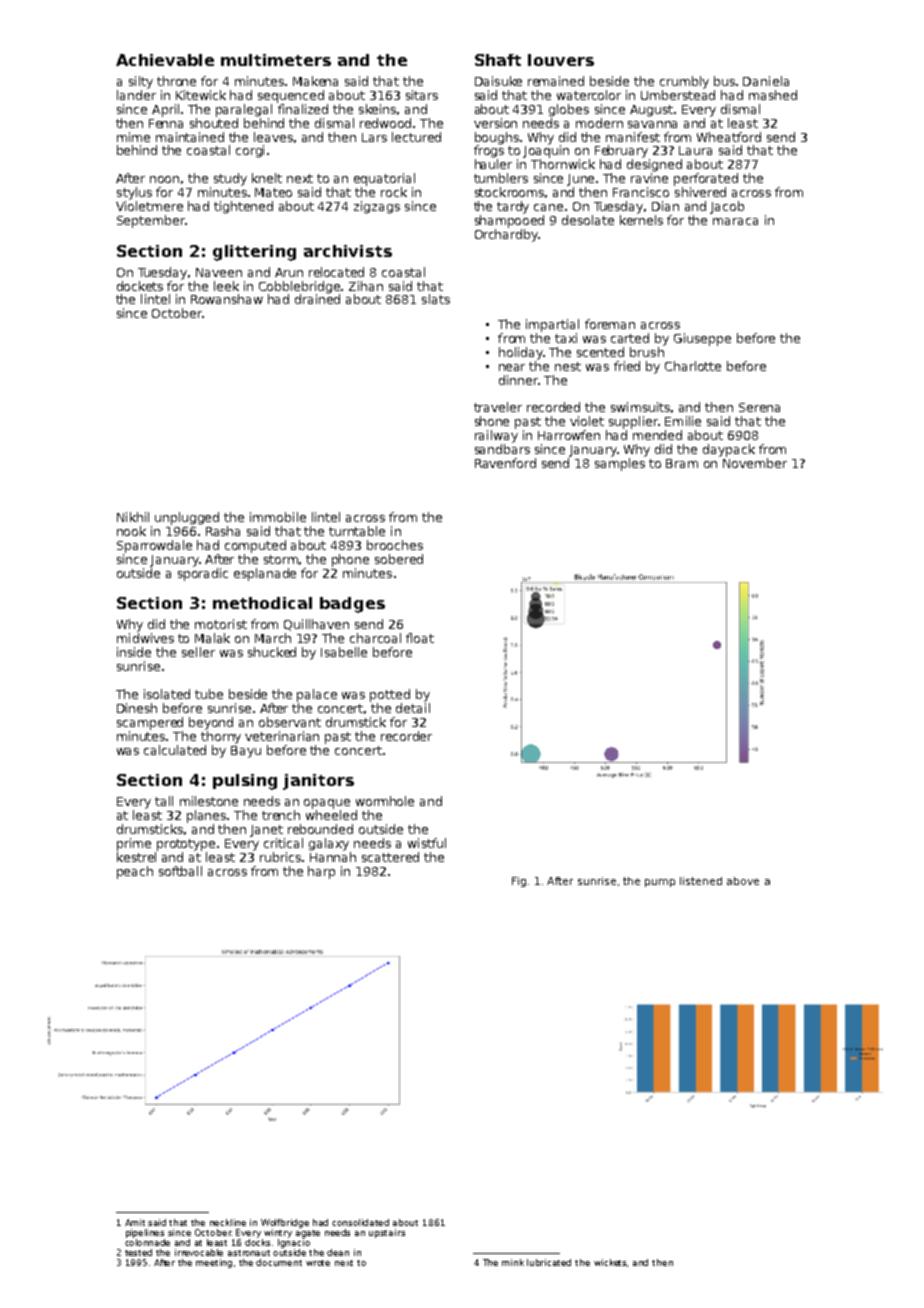 The width and height of the page is (924, 1308). I want to click on Wheatford, so click(729, 137).
